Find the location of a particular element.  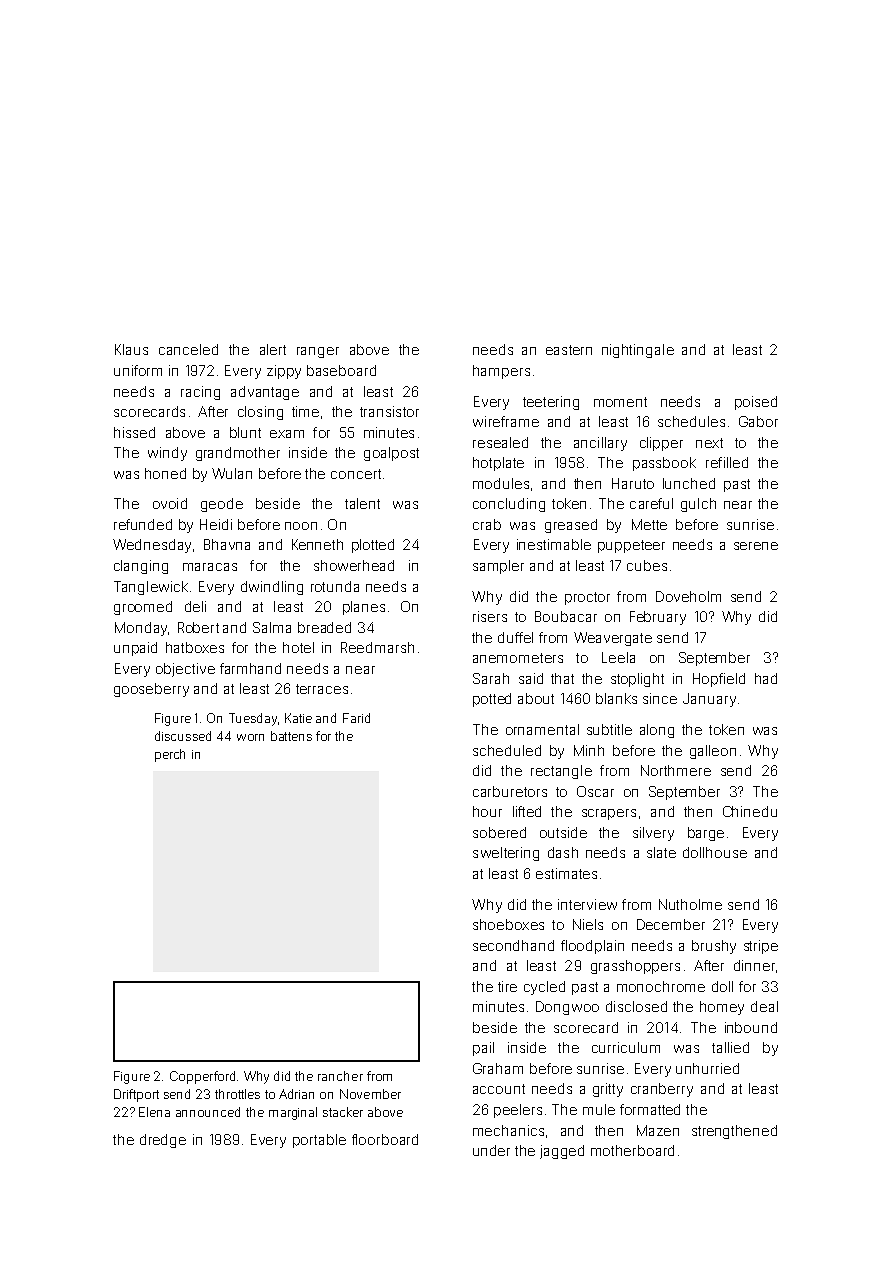

crab is located at coordinates (487, 524).
